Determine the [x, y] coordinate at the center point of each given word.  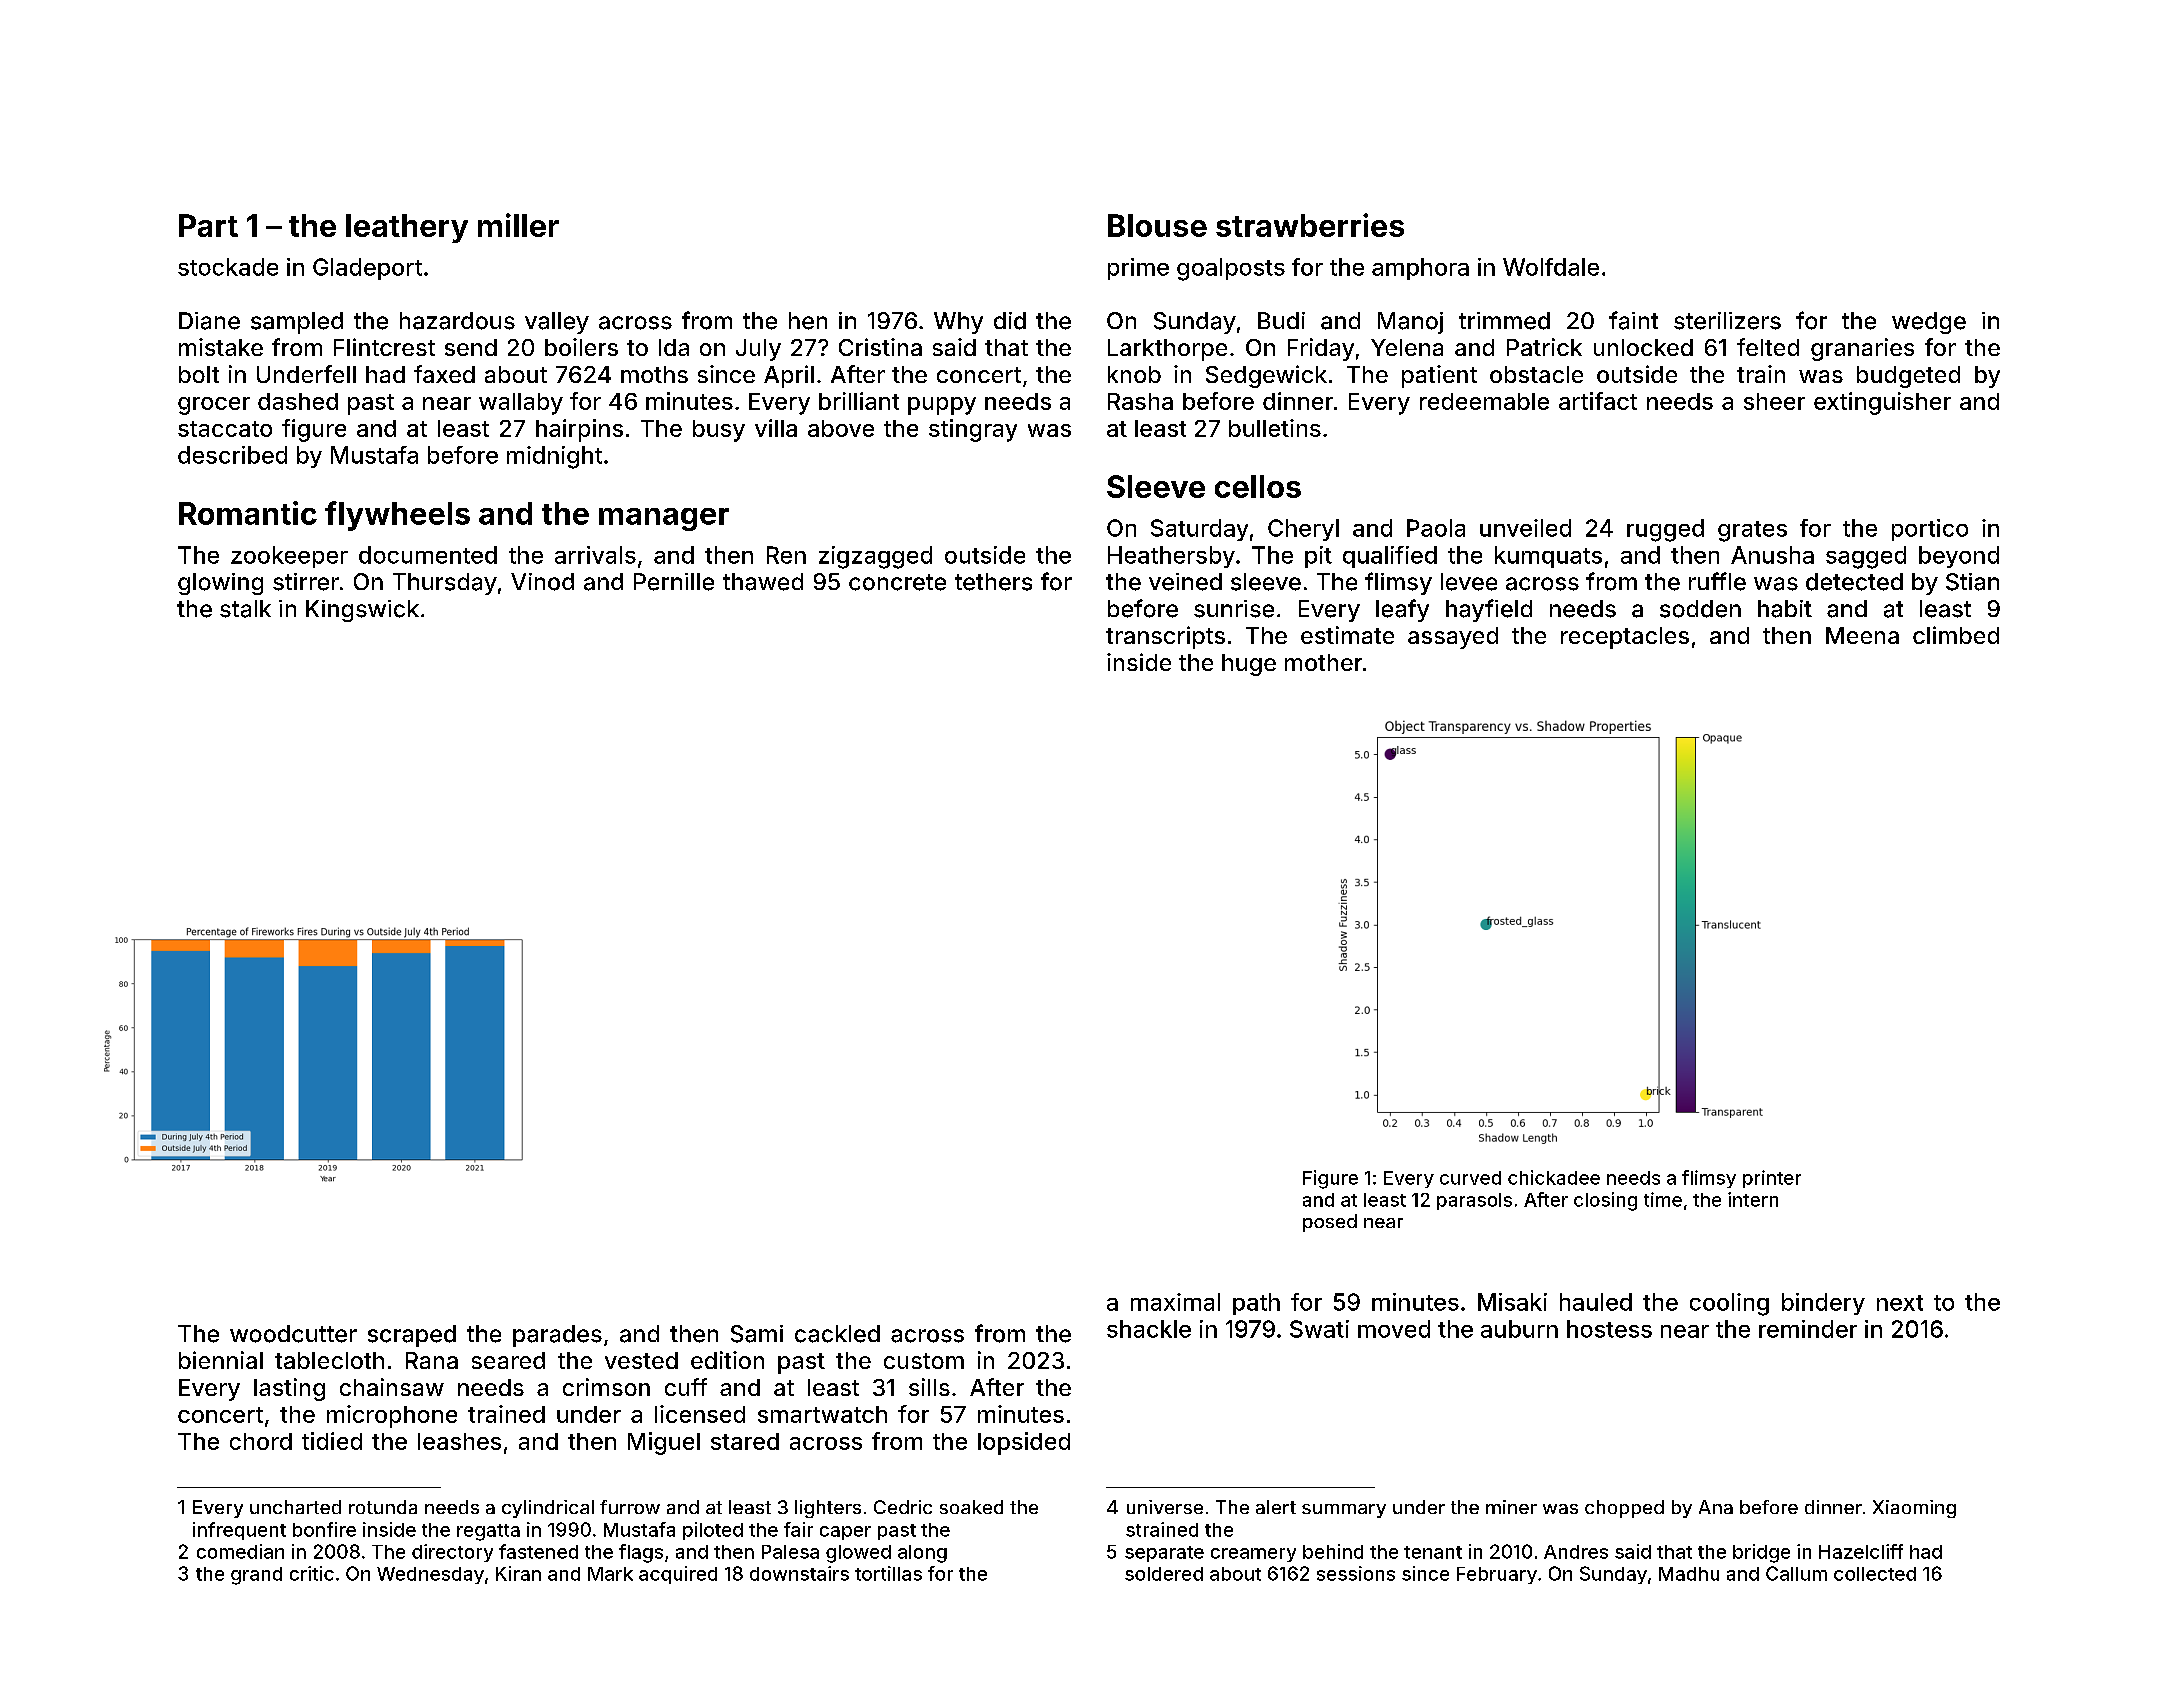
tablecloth [329, 1360]
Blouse [1157, 225]
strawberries [1310, 225]
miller [518, 225]
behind [1333, 1551]
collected [1875, 1574]
